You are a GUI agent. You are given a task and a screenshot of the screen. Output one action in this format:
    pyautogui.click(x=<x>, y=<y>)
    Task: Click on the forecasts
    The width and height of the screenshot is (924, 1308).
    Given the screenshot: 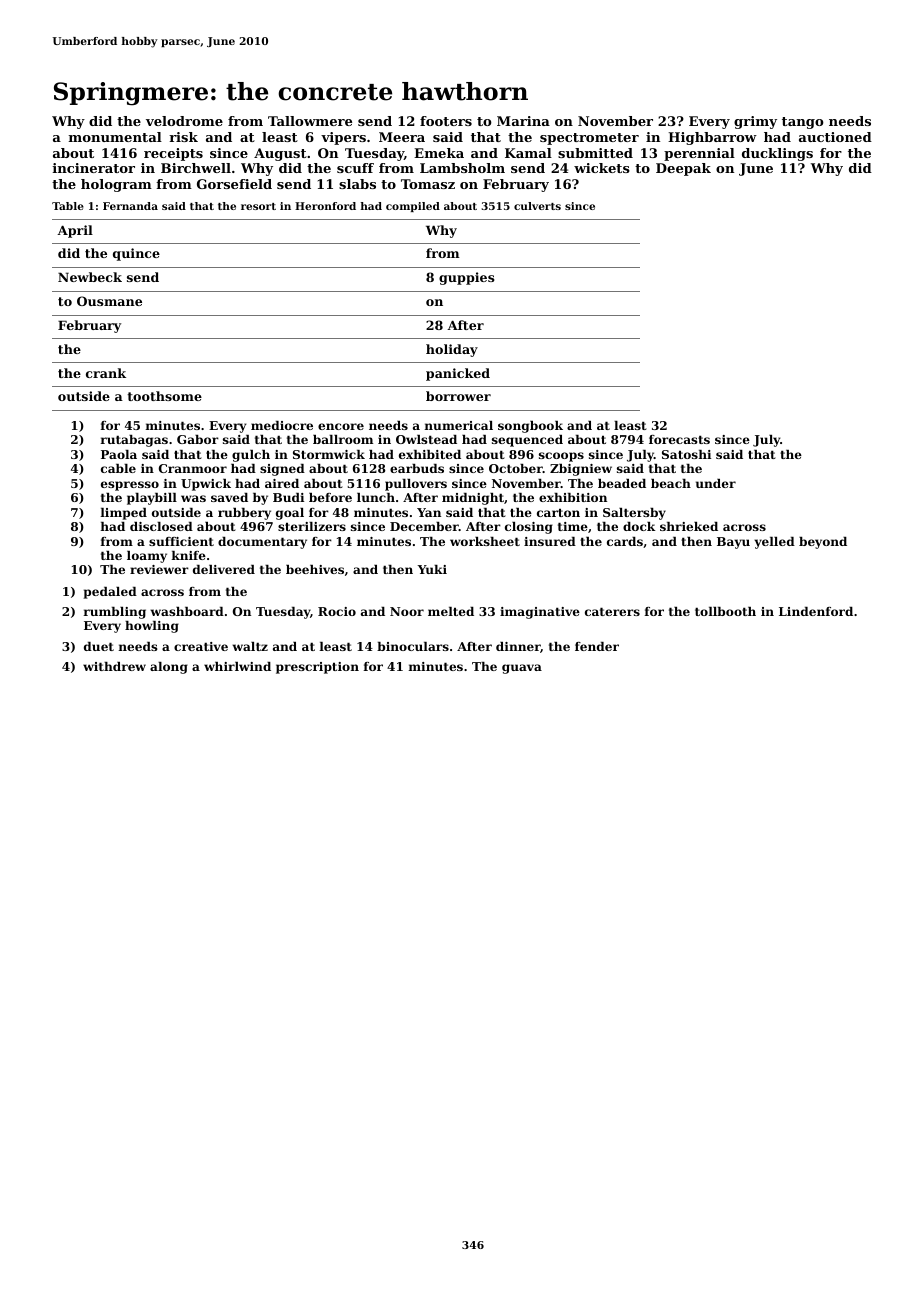 What is the action you would take?
    pyautogui.click(x=679, y=439)
